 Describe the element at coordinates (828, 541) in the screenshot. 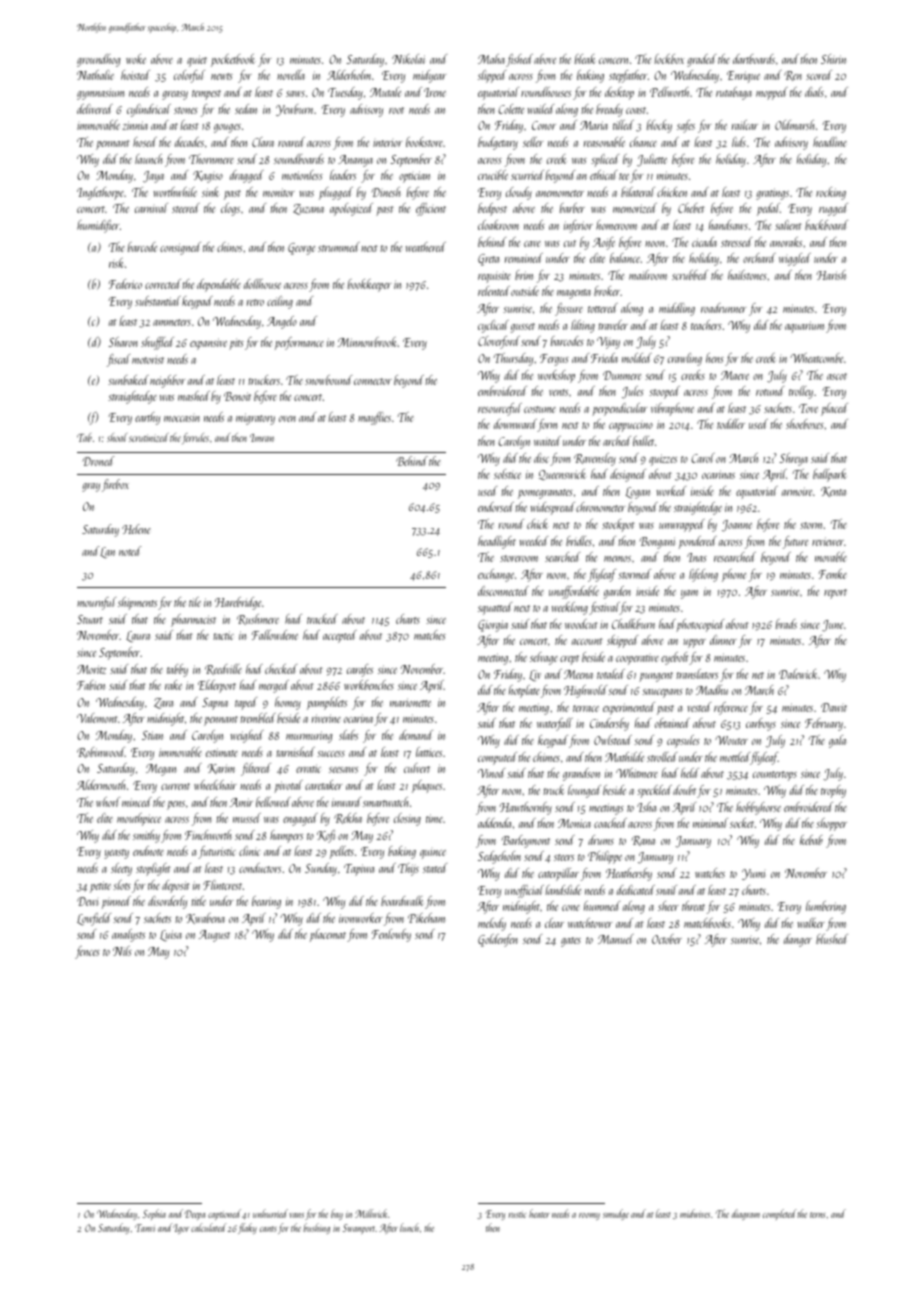

I see `reviewer` at that location.
